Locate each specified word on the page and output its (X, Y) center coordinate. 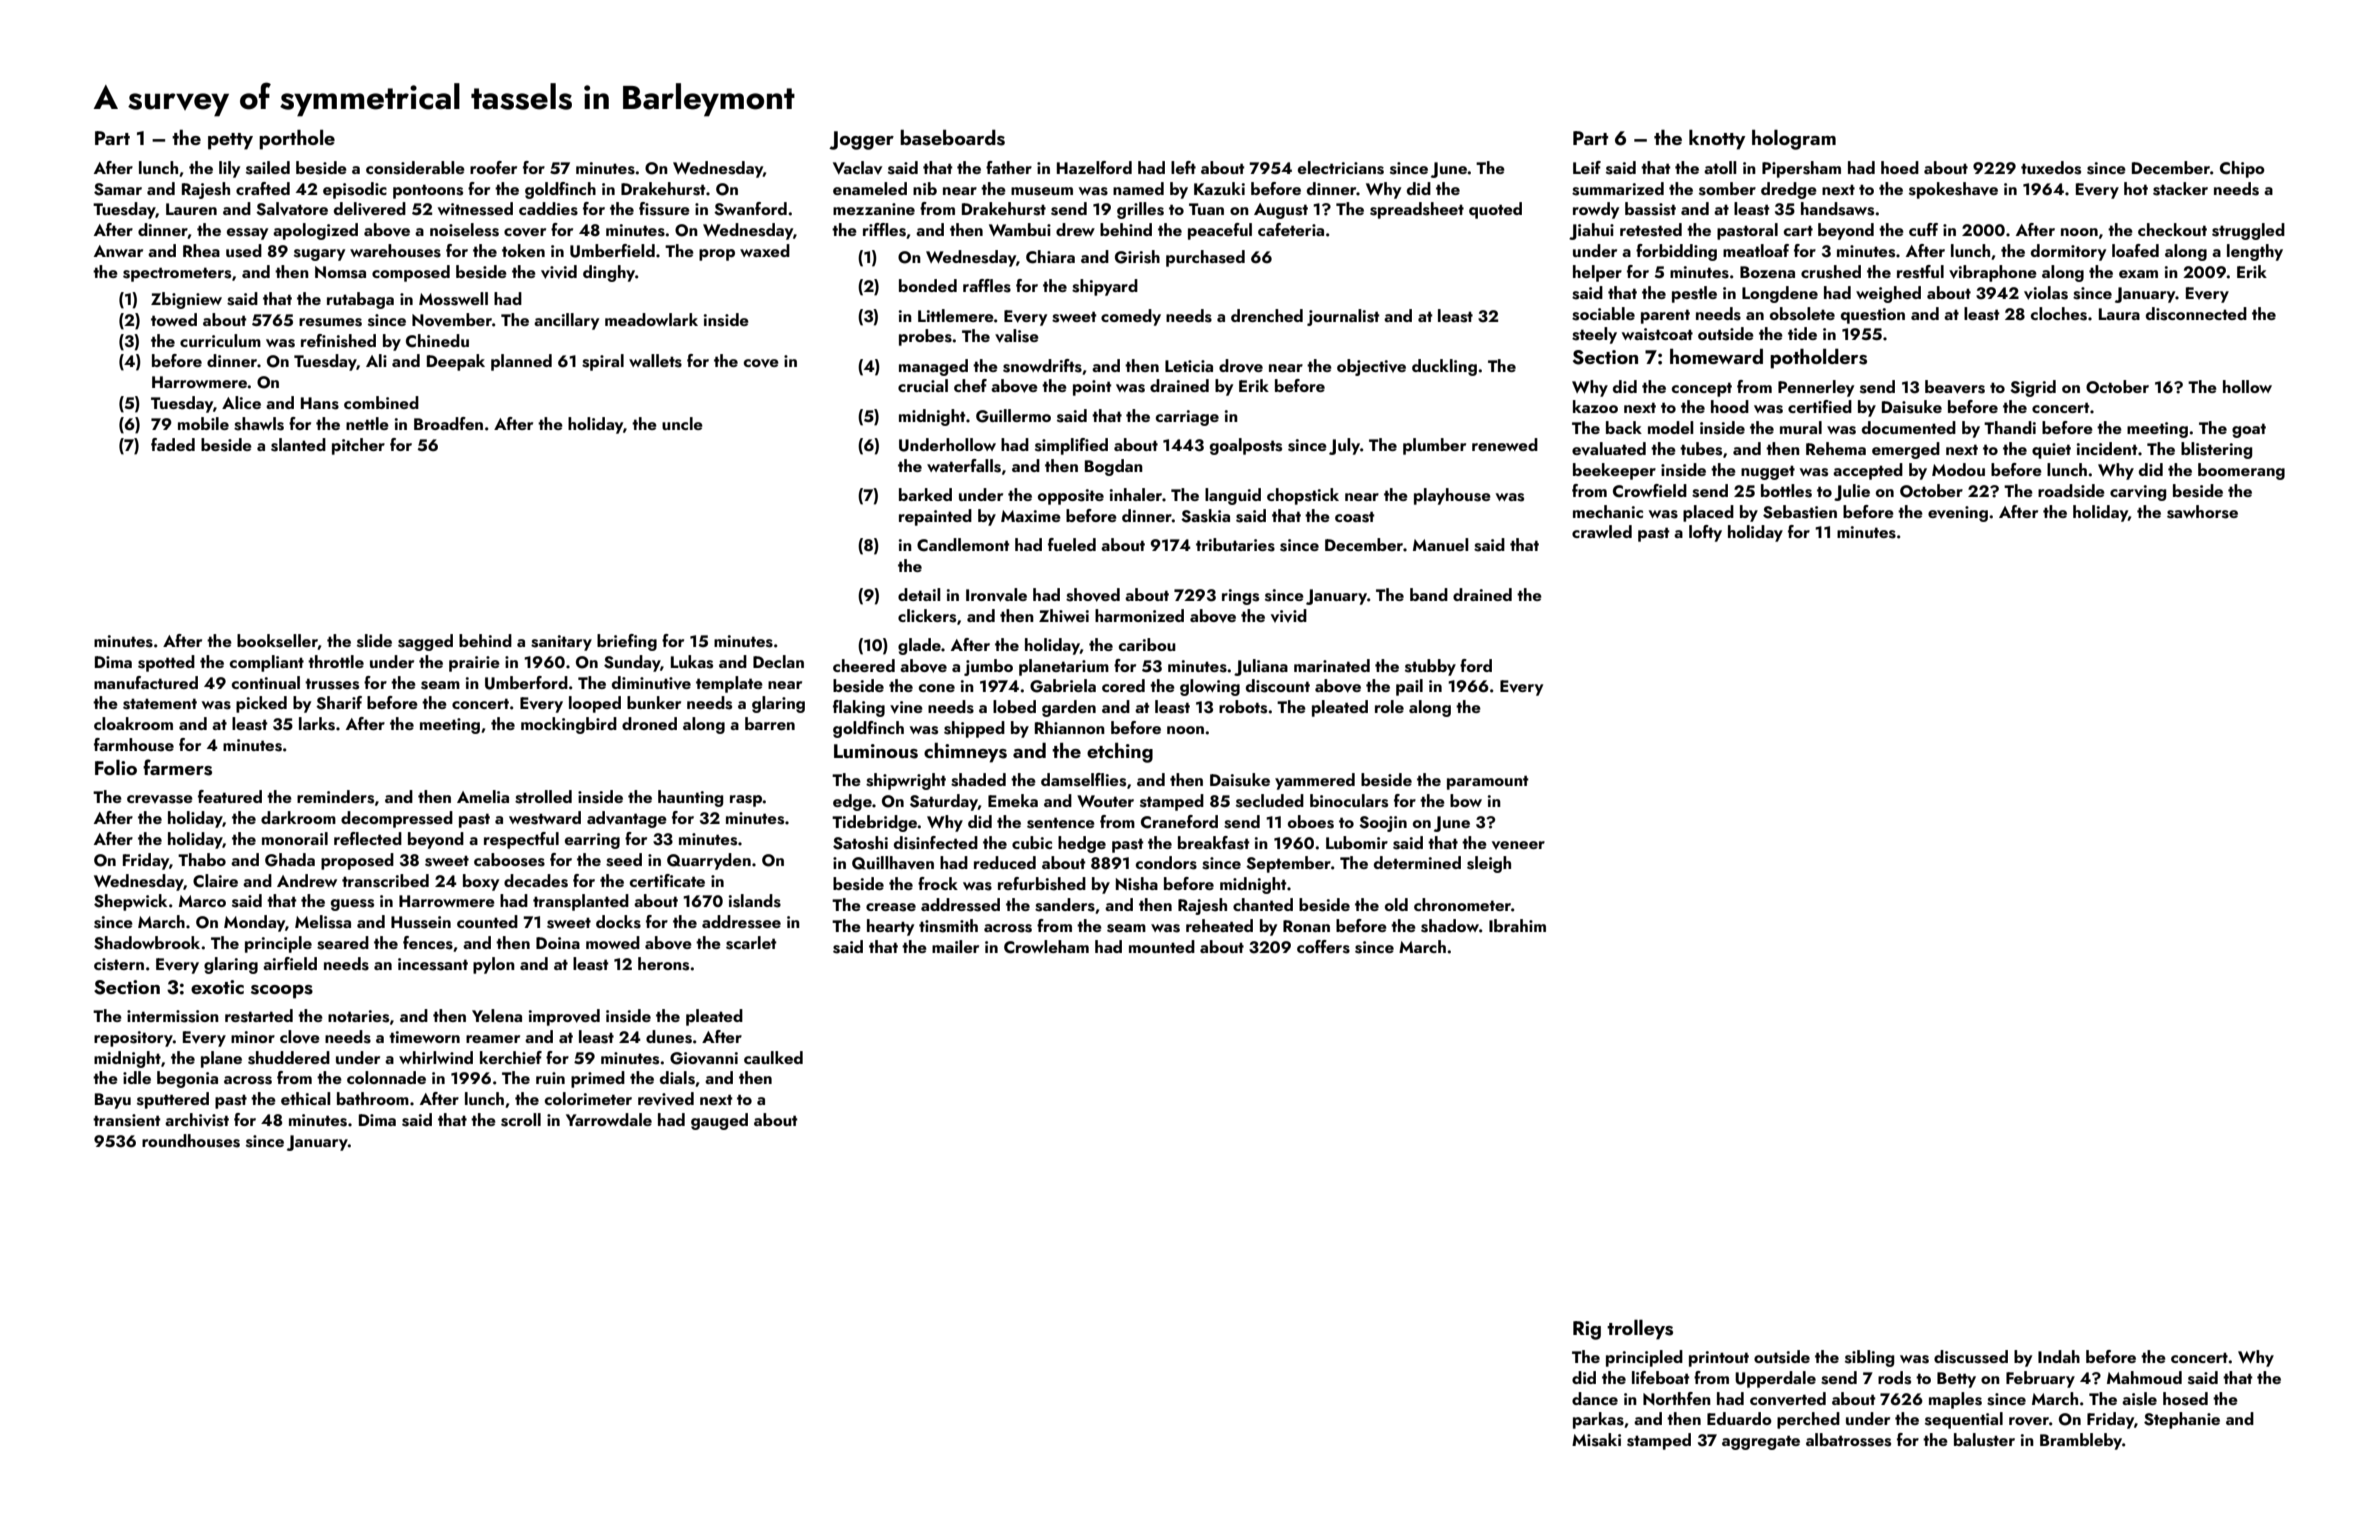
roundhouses (191, 1141)
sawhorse (2202, 512)
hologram (1794, 140)
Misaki (1596, 1440)
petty (230, 141)
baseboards (952, 138)
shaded (978, 780)
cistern (119, 964)
